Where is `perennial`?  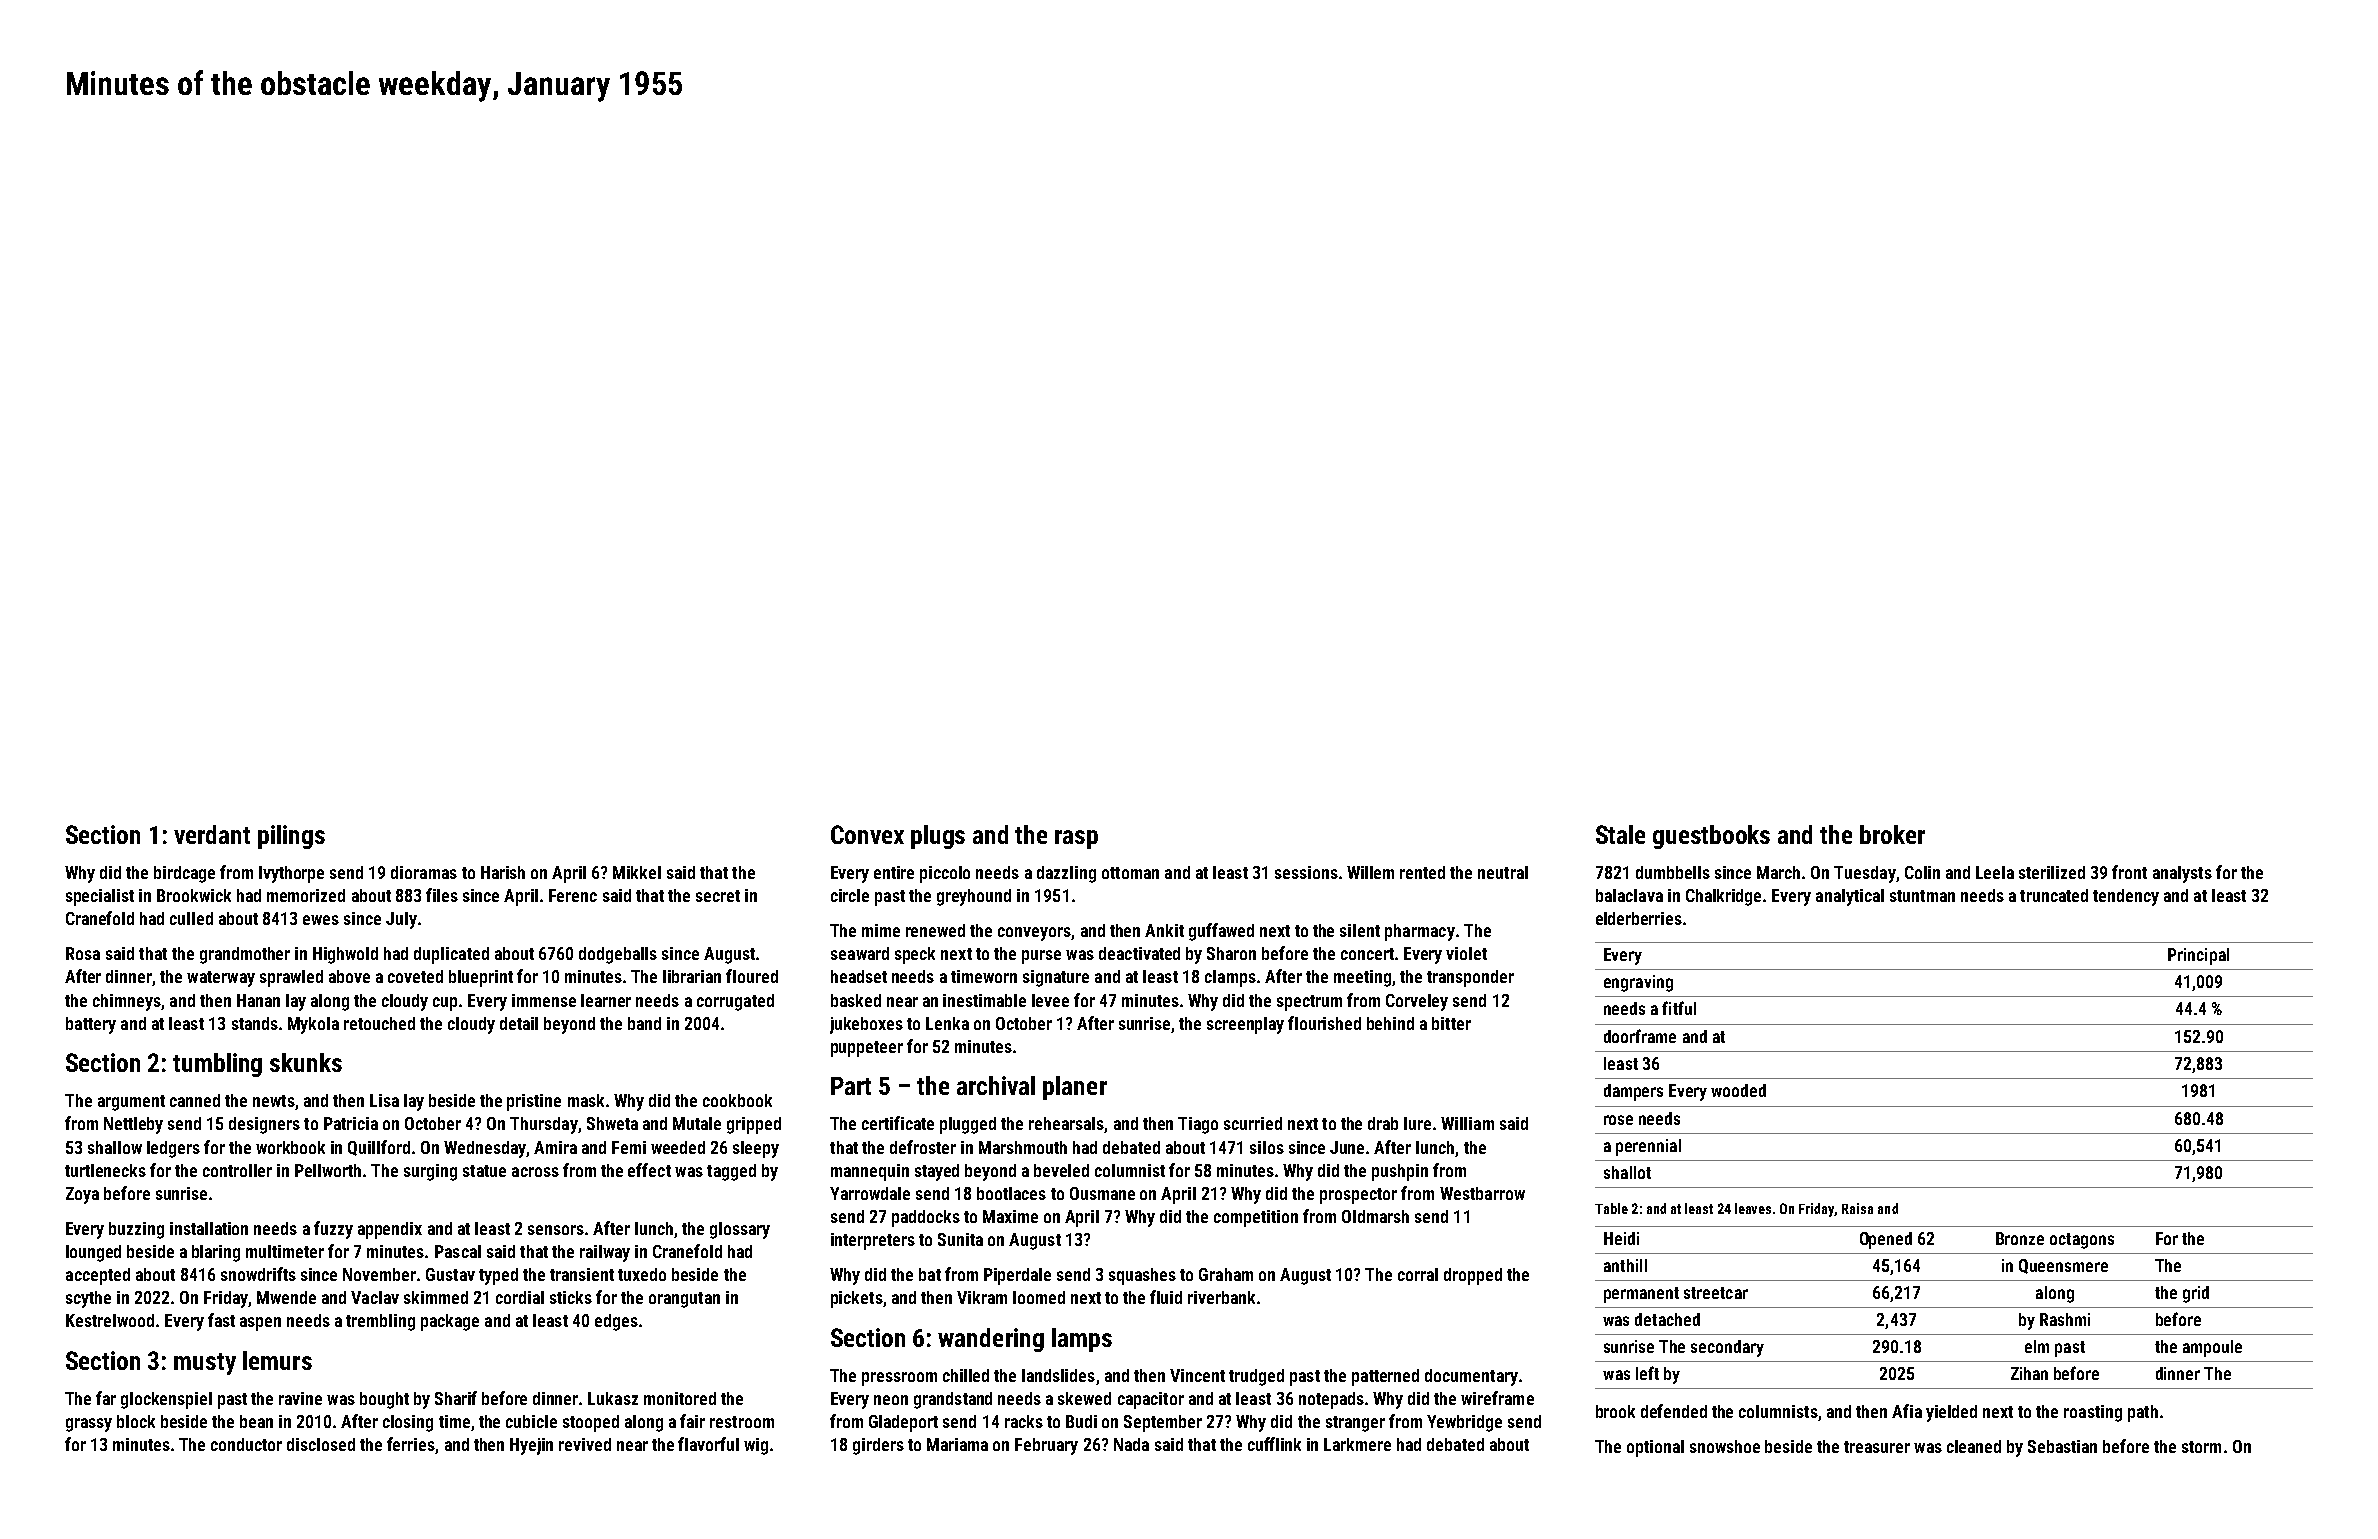 perennial is located at coordinates (1648, 1147).
